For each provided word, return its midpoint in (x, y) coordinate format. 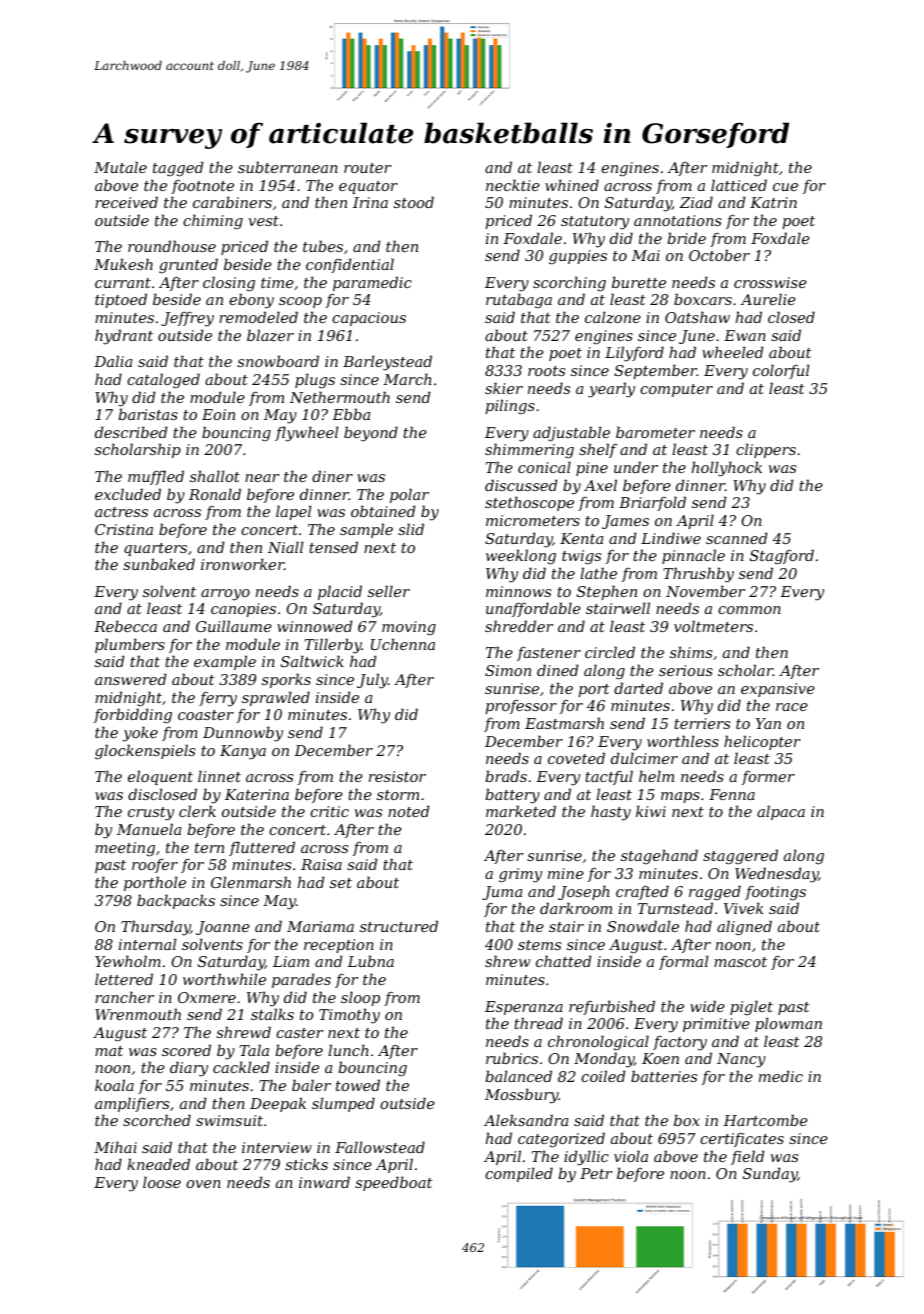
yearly (611, 390)
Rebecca (125, 626)
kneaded (158, 1164)
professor (521, 707)
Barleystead (387, 363)
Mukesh (123, 264)
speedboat (394, 1183)
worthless (683, 741)
